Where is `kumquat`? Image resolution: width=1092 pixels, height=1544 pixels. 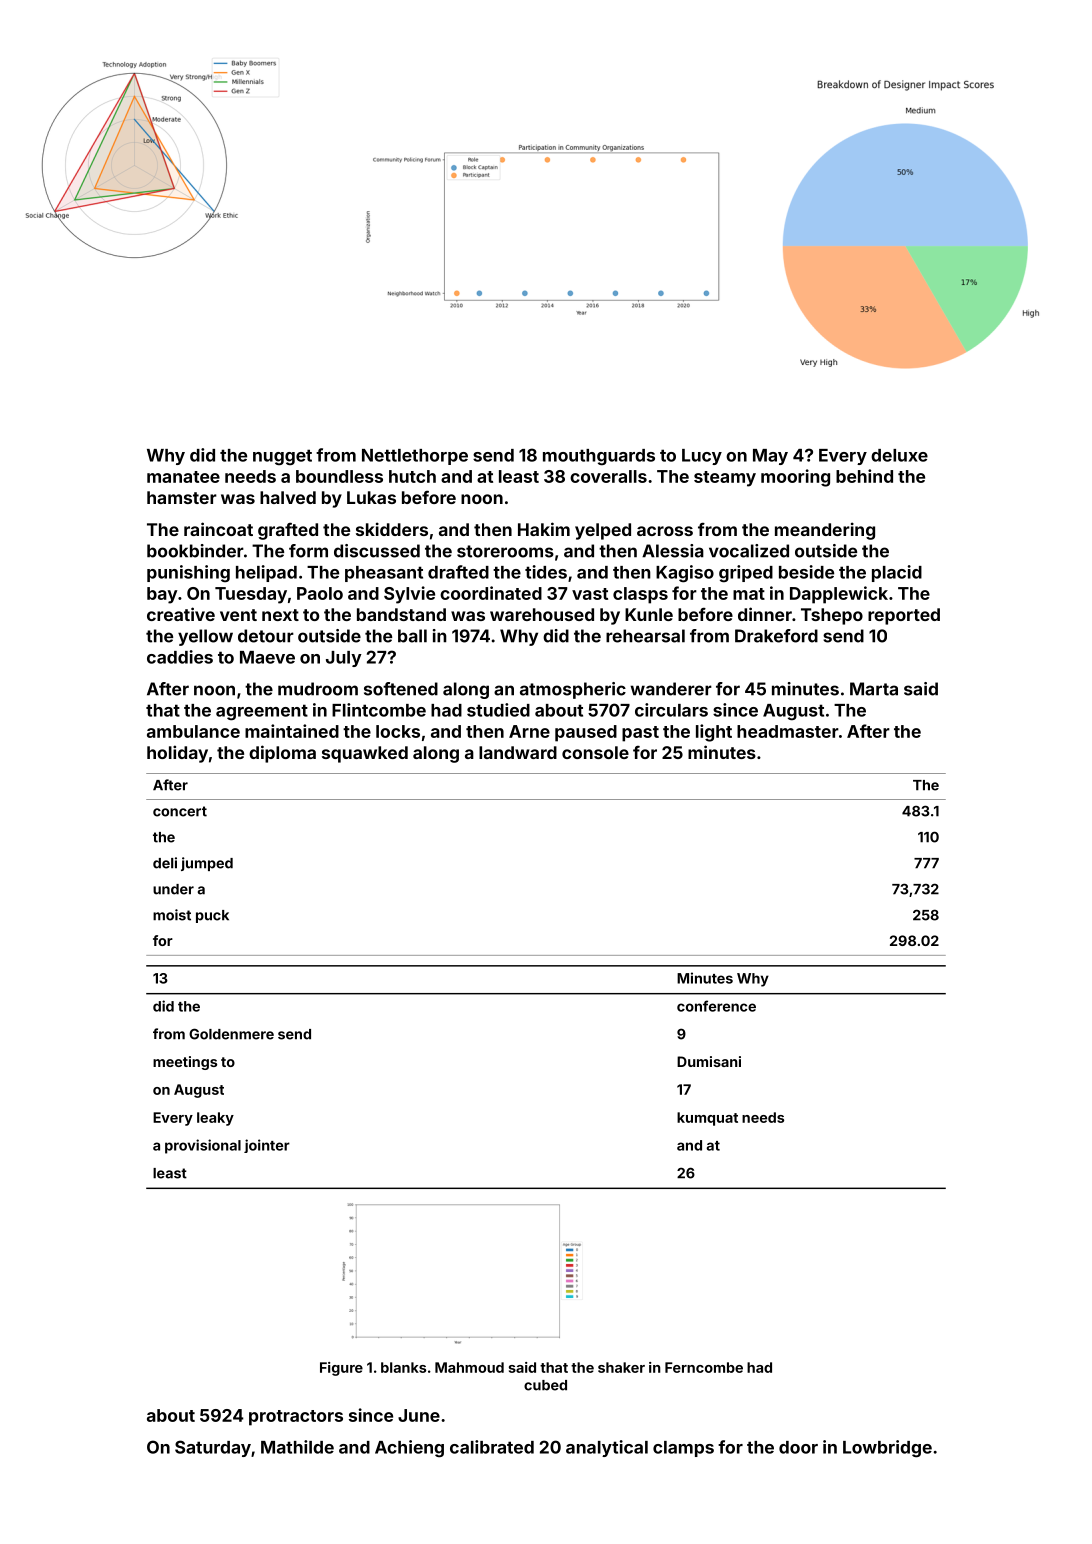
kumquat is located at coordinates (707, 1119).
